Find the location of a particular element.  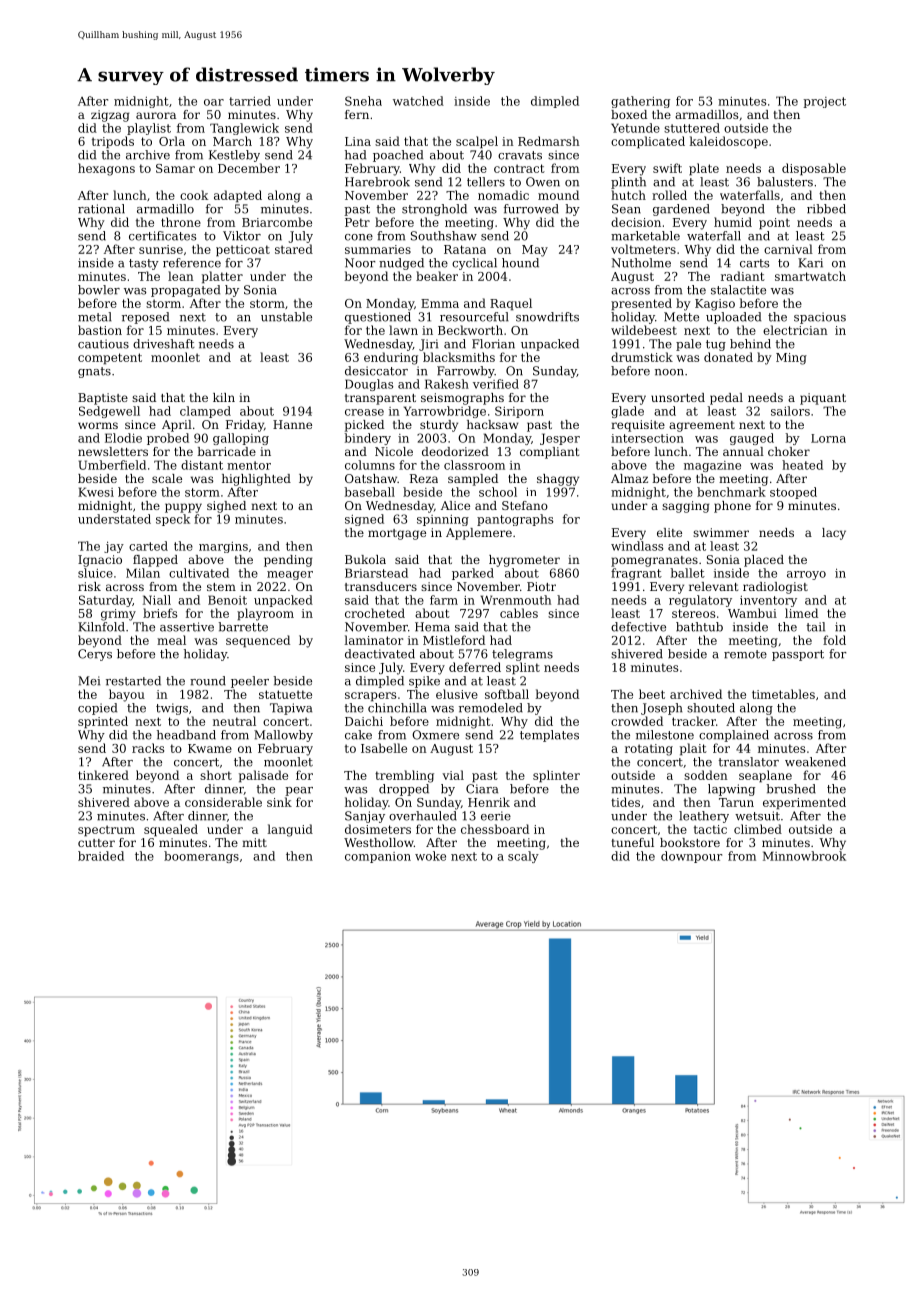

placed is located at coordinates (764, 561).
